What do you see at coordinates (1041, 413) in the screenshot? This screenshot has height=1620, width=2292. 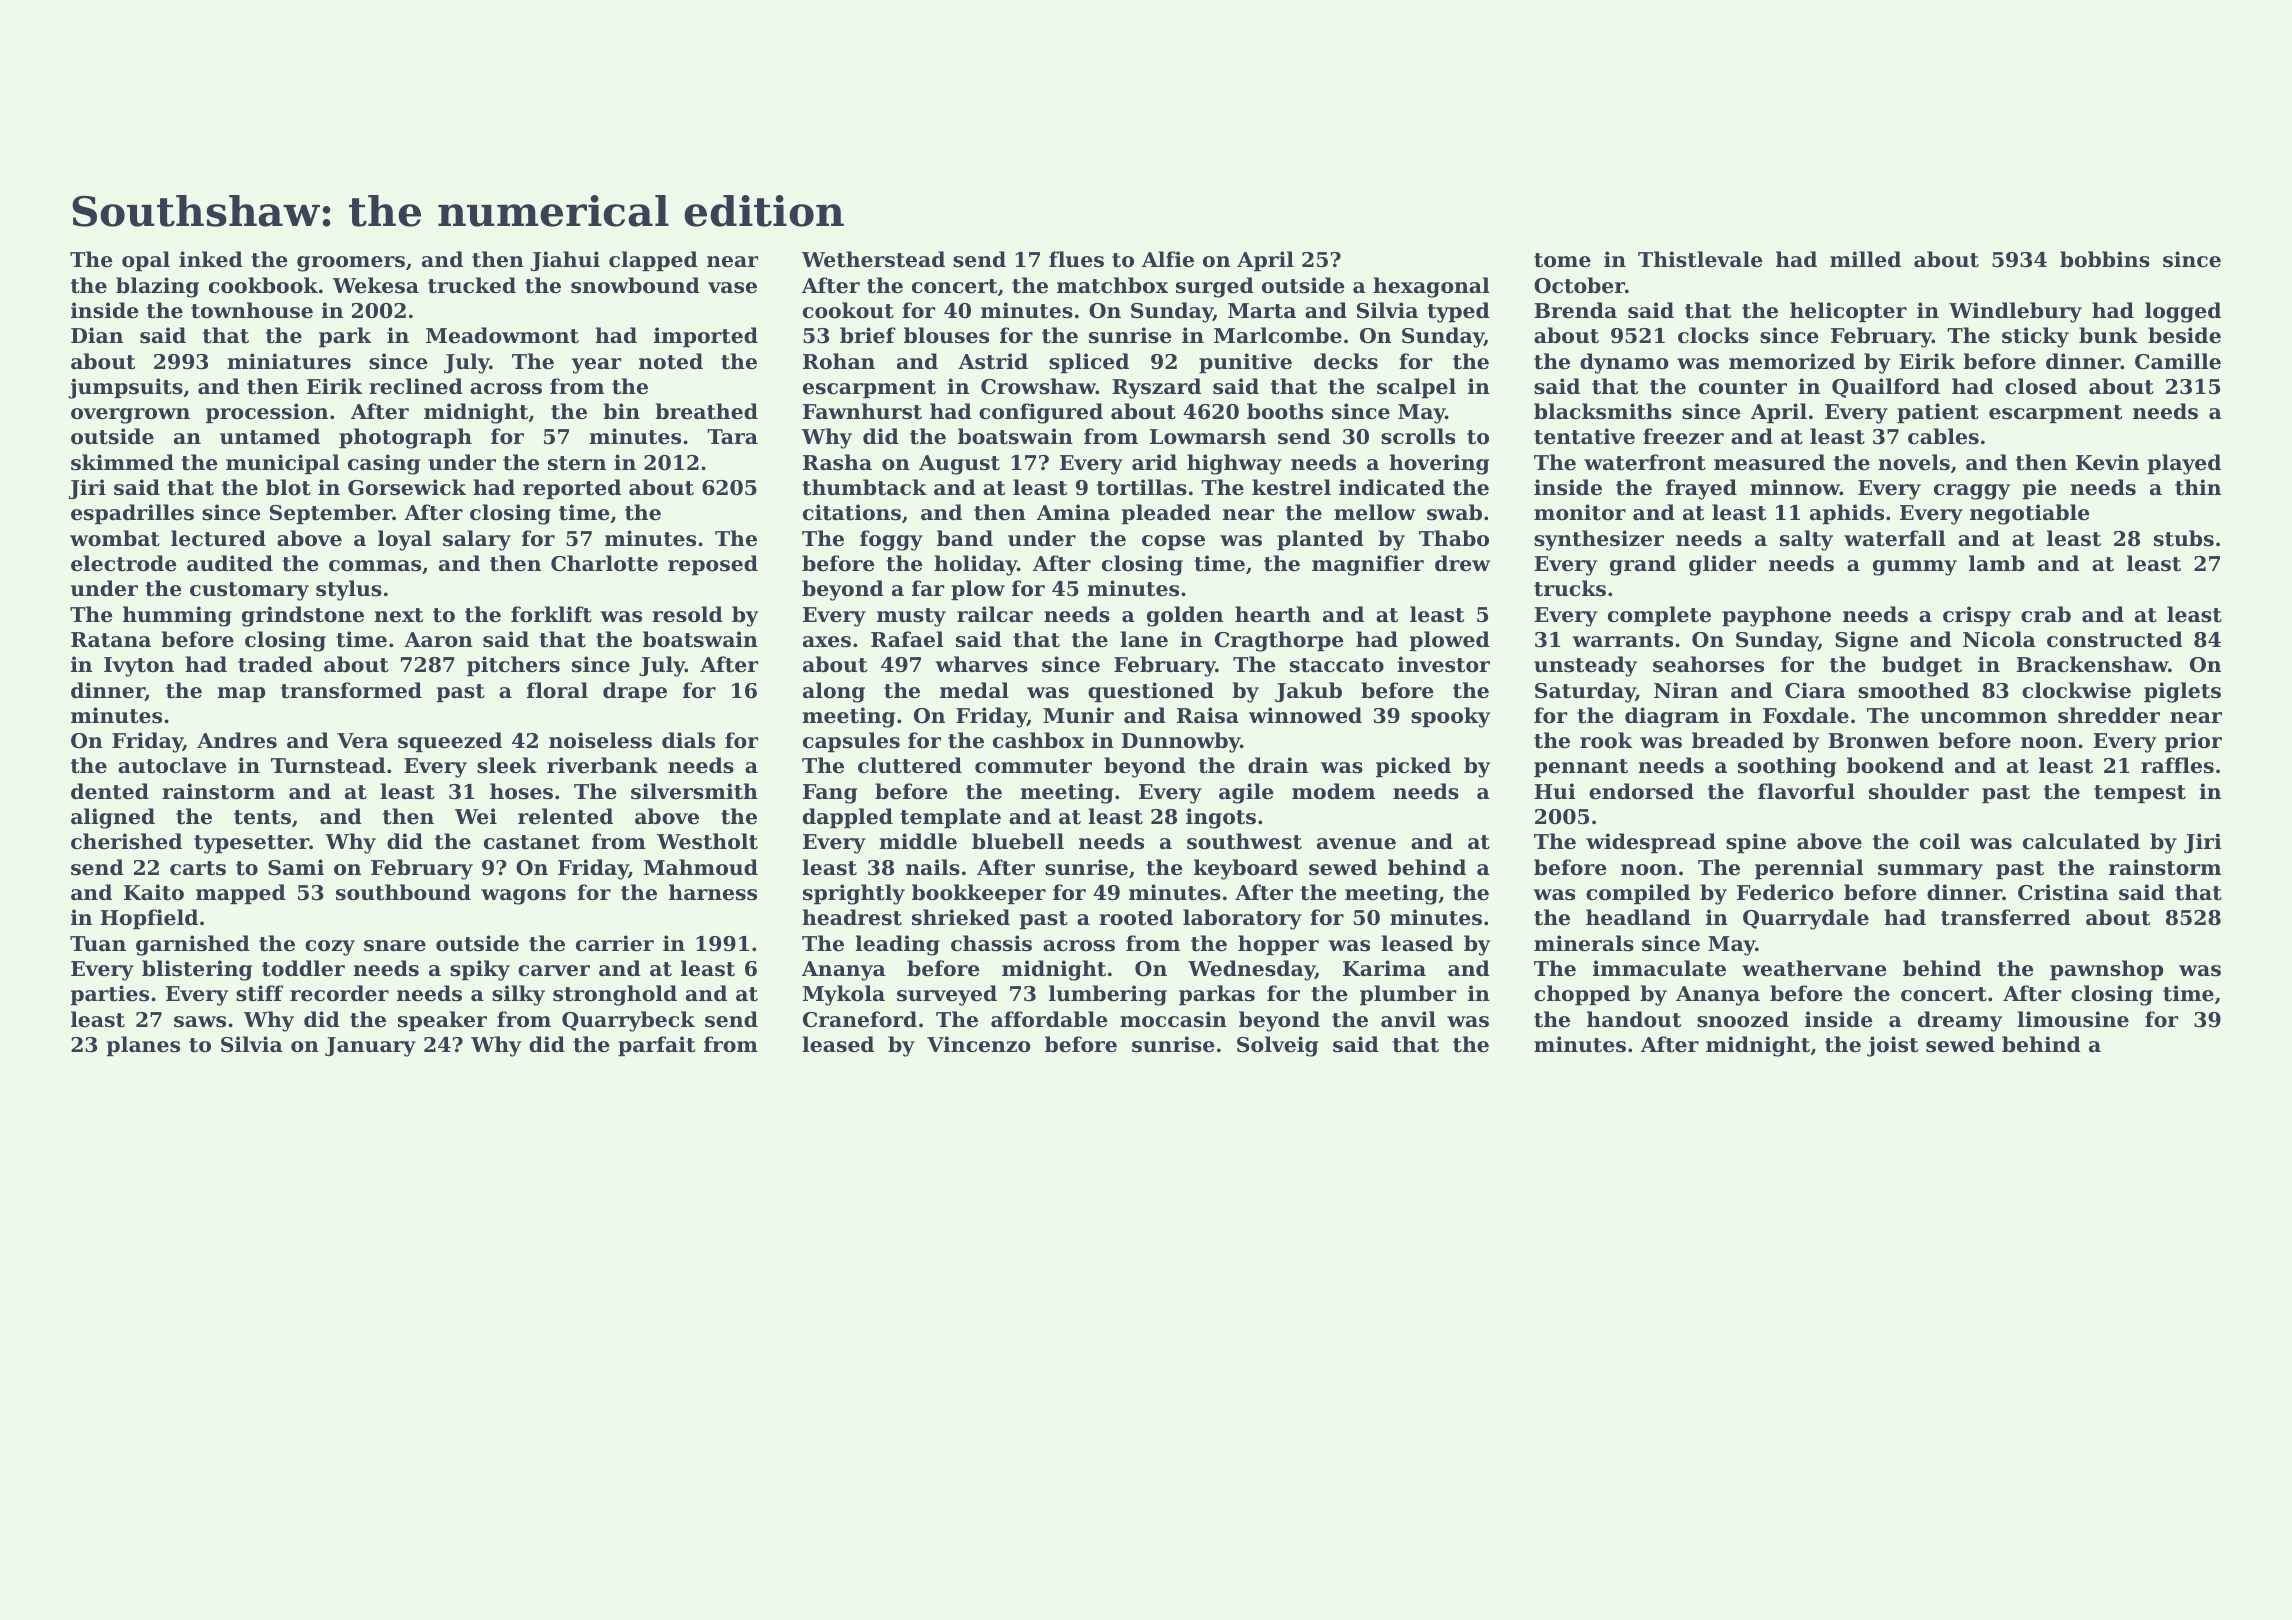 I see `configured` at bounding box center [1041, 413].
